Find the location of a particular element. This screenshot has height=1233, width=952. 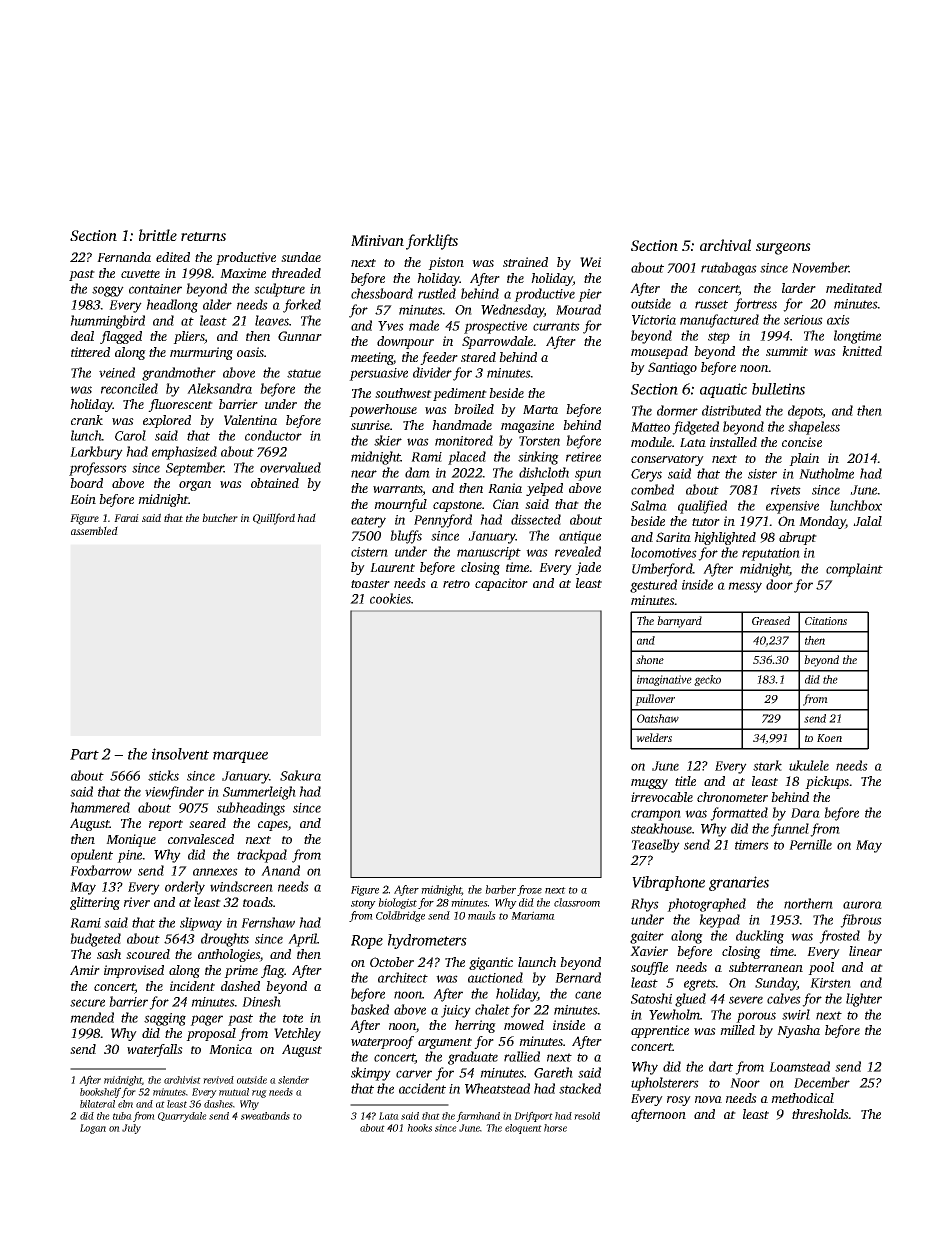

distributed is located at coordinates (731, 410).
